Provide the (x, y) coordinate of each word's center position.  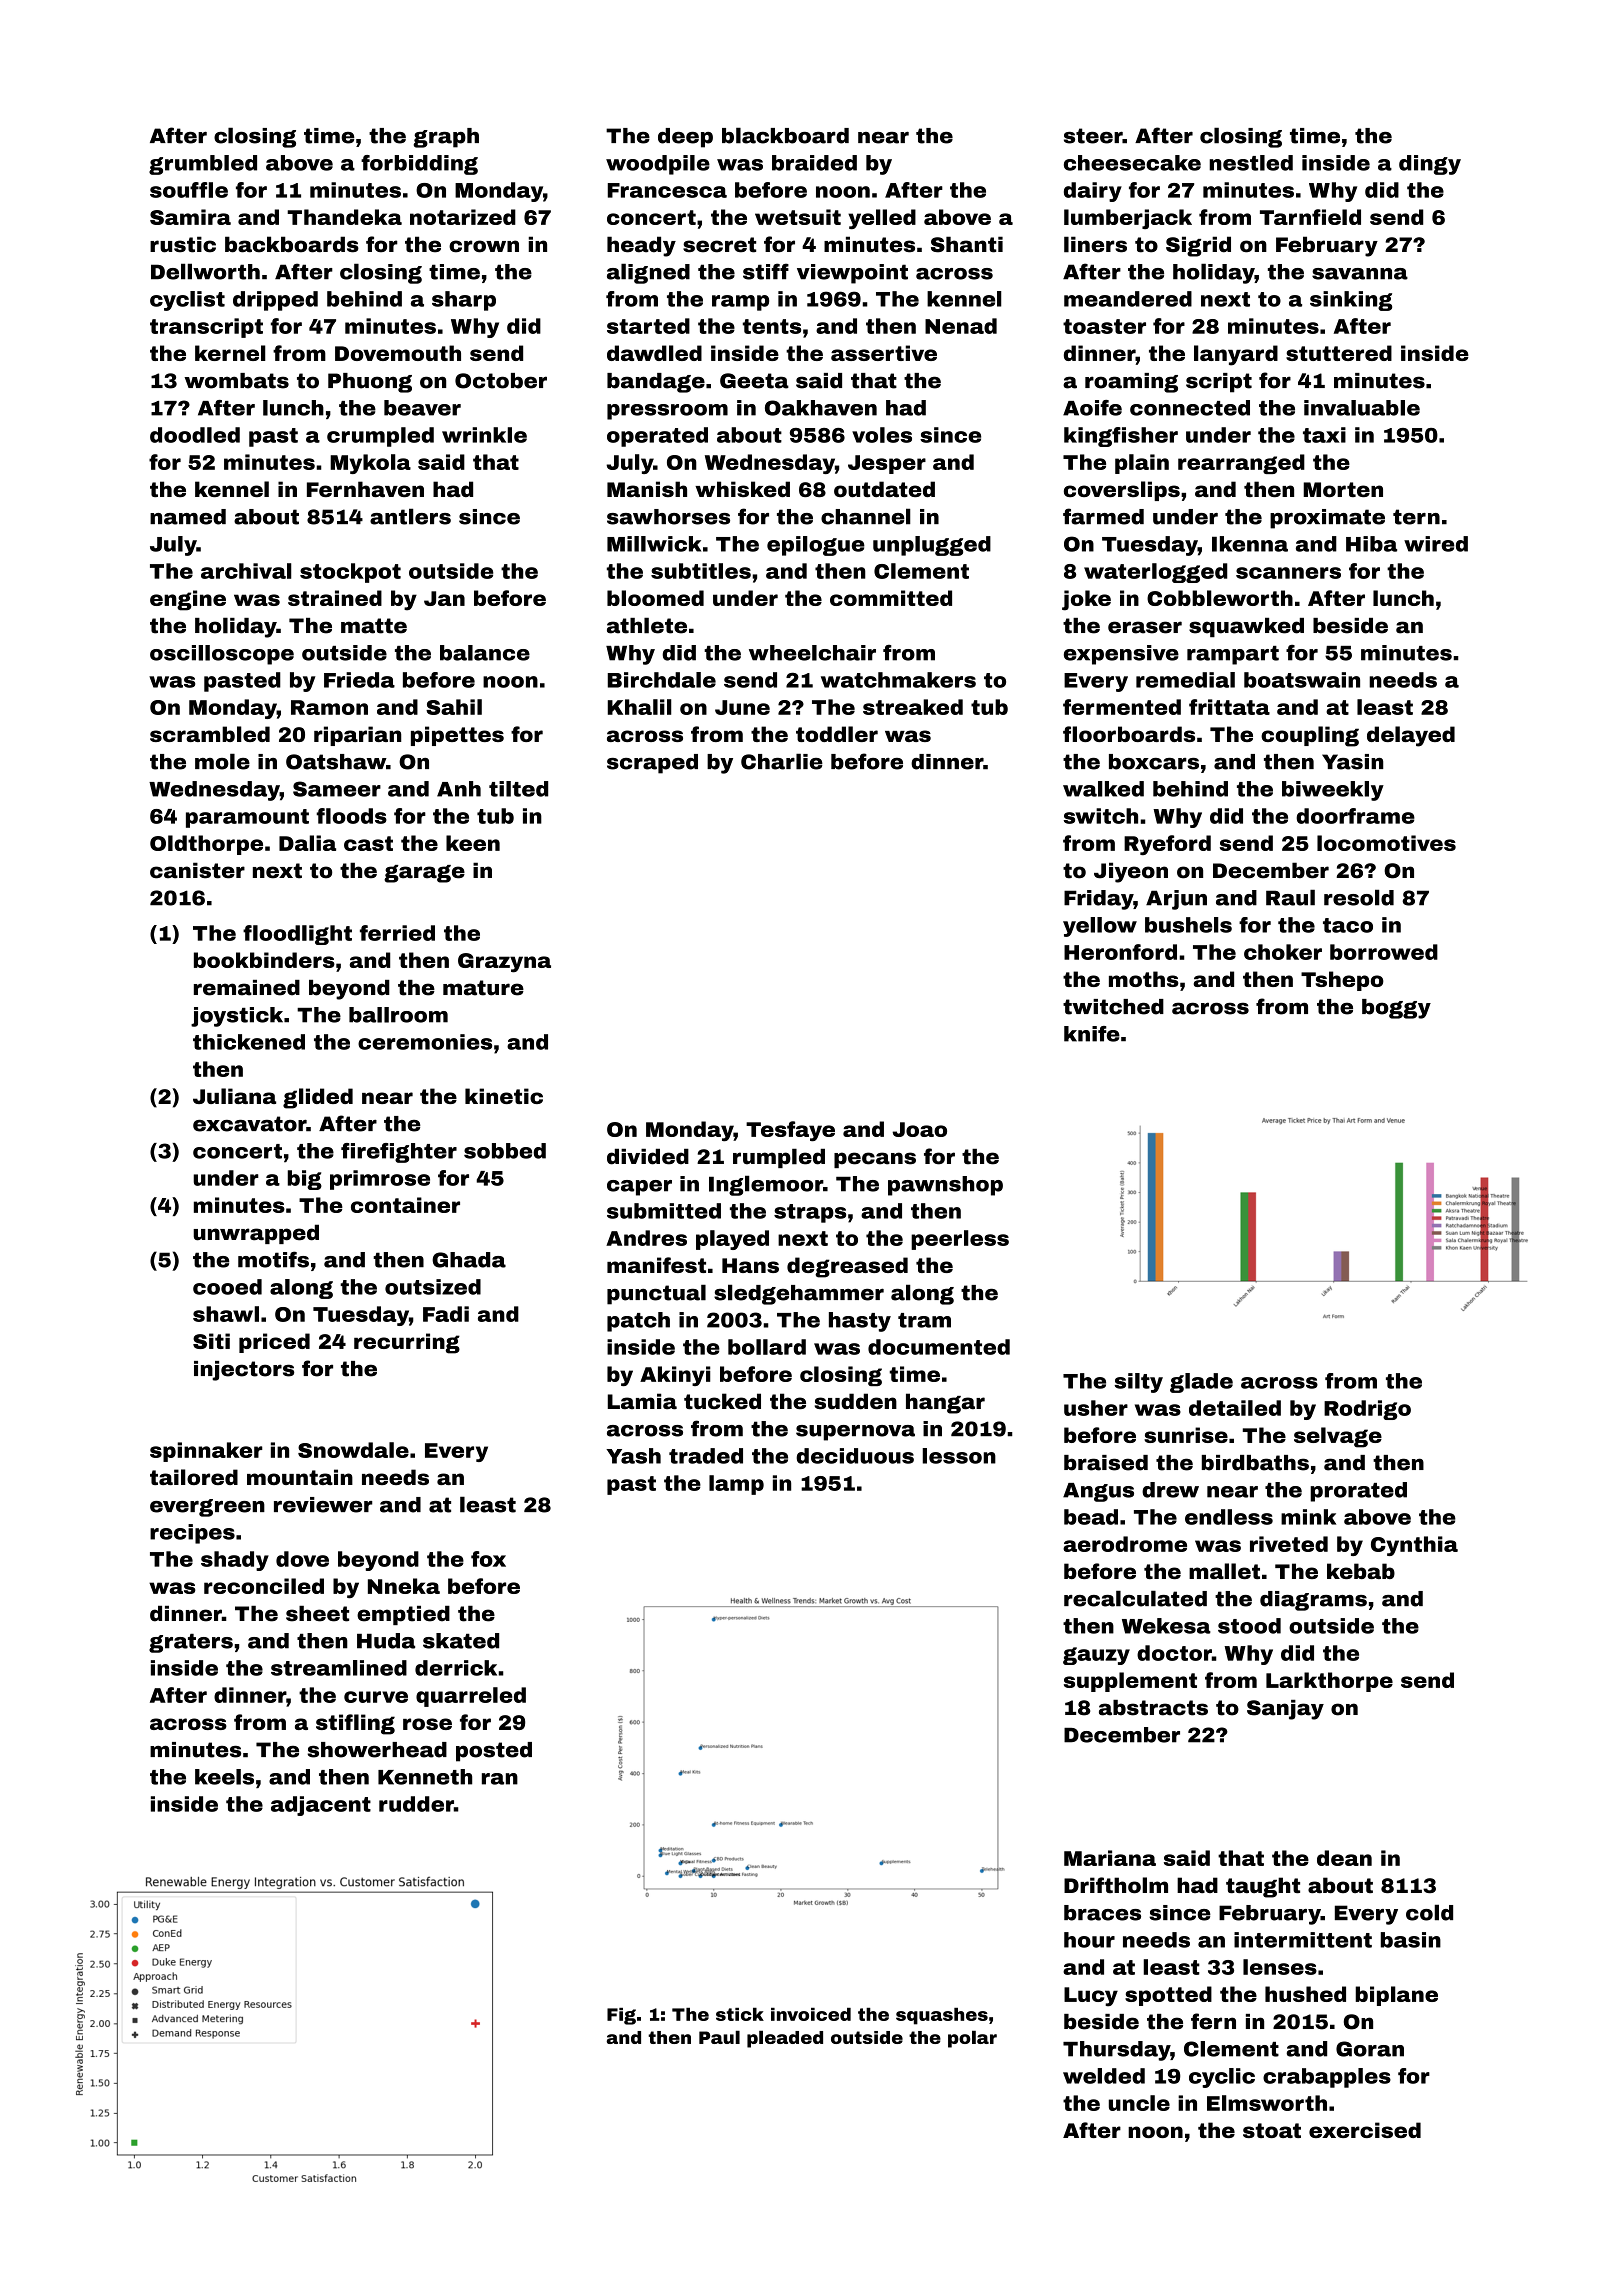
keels (224, 1777)
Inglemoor (766, 1185)
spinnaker (206, 1452)
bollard (767, 1347)
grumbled (203, 165)
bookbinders (264, 960)
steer (1093, 136)
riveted (1289, 1544)
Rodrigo (1367, 1410)
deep (685, 138)
